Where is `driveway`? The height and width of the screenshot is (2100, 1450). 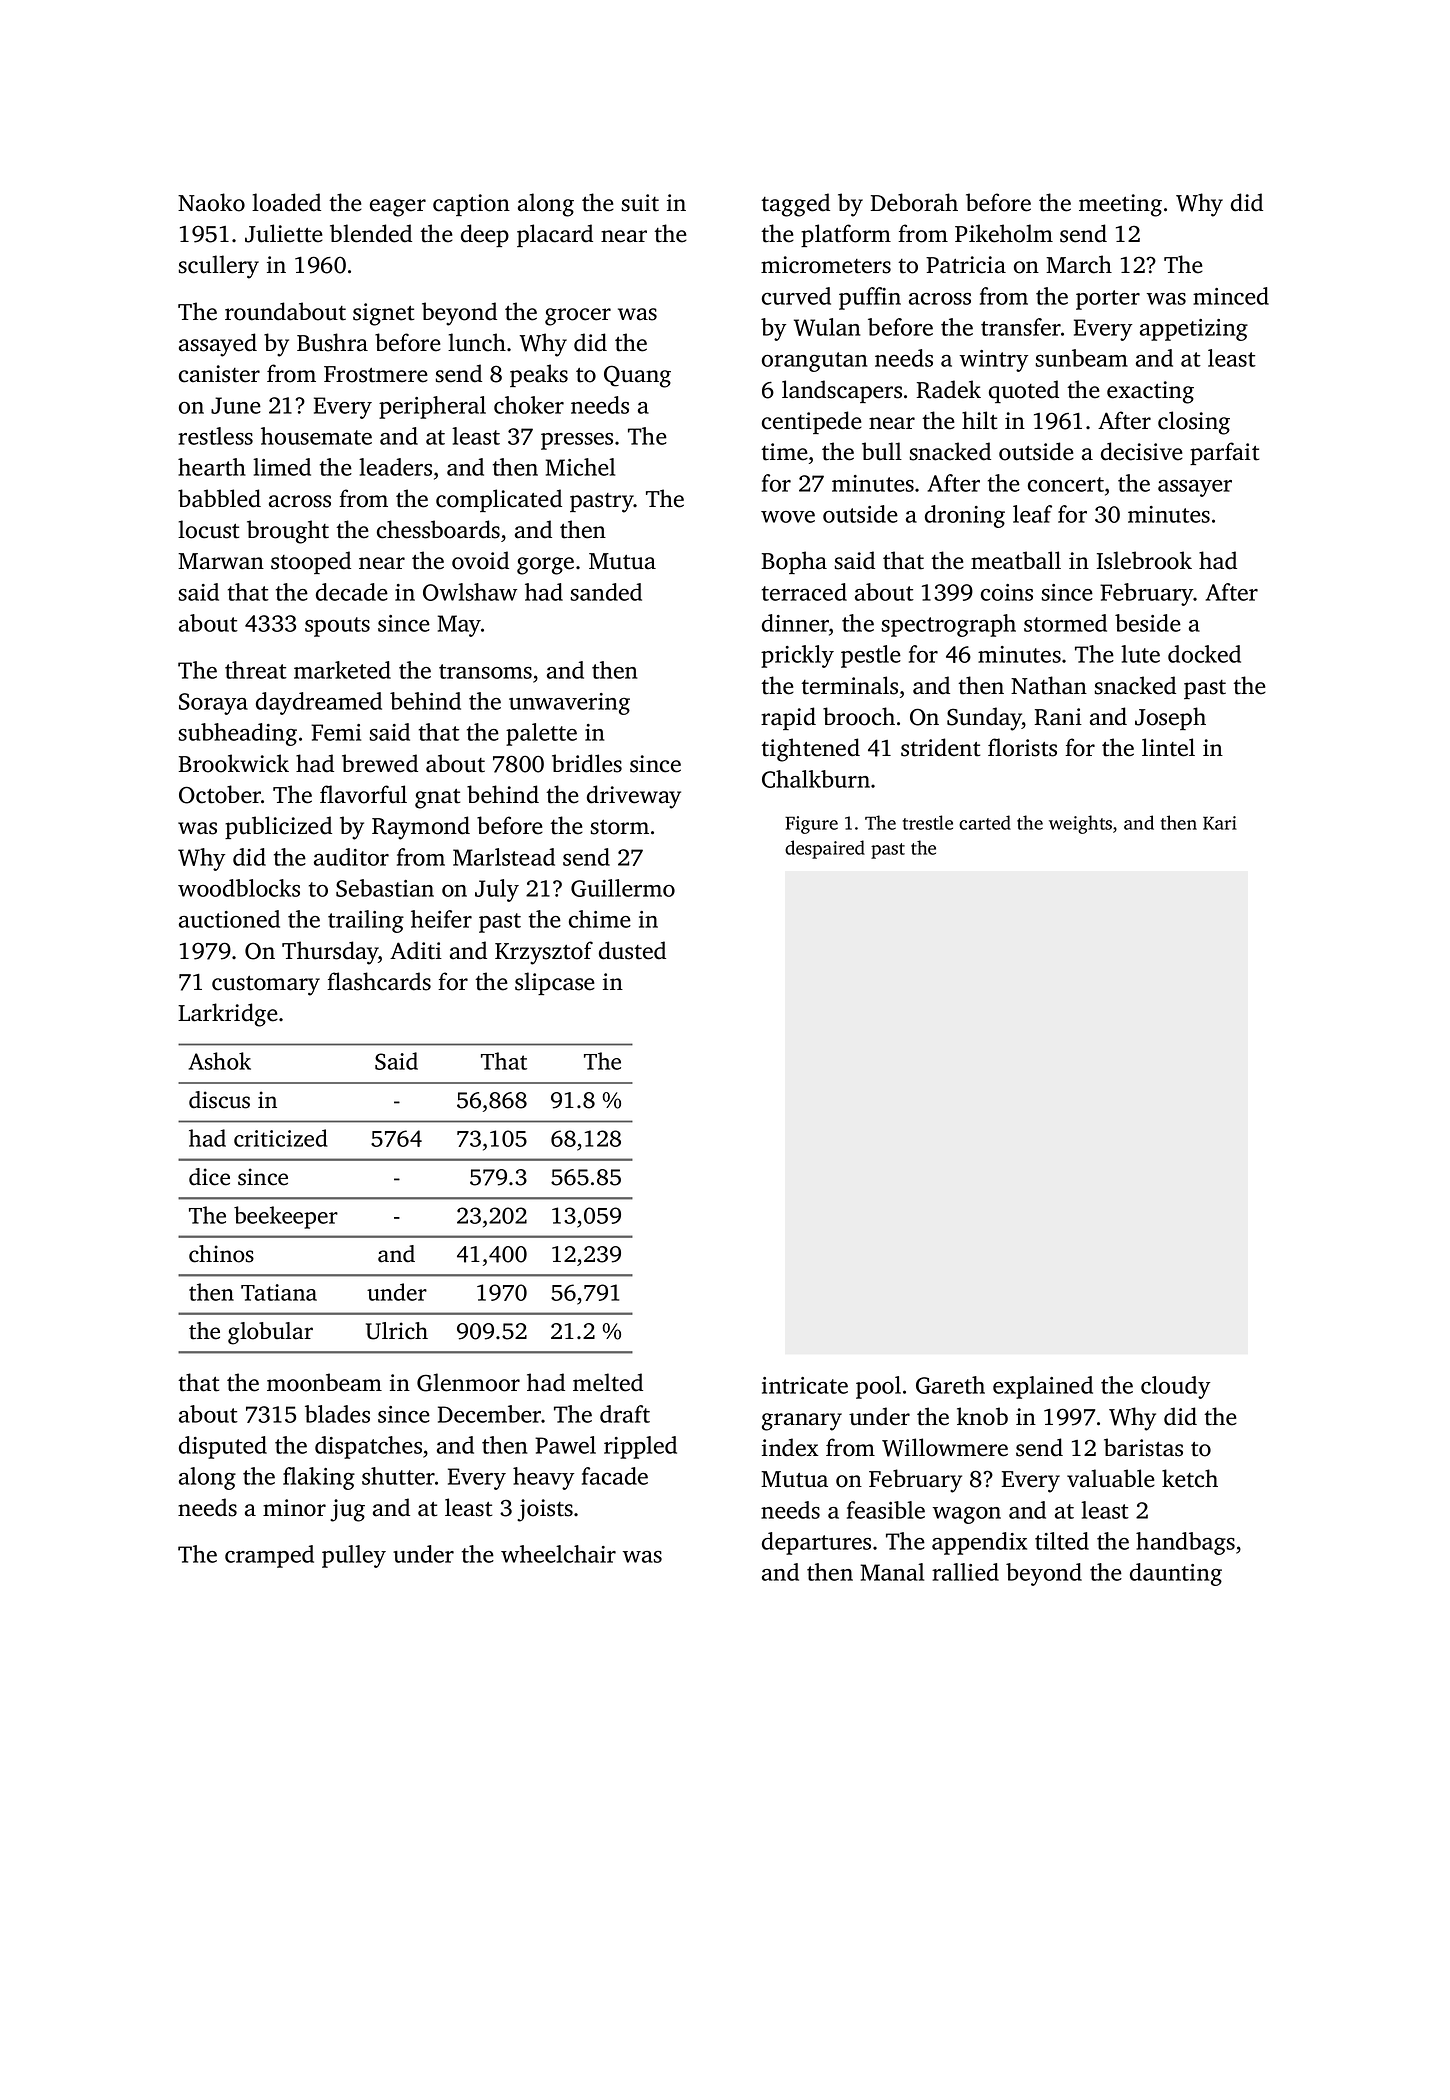
driveway is located at coordinates (634, 797).
